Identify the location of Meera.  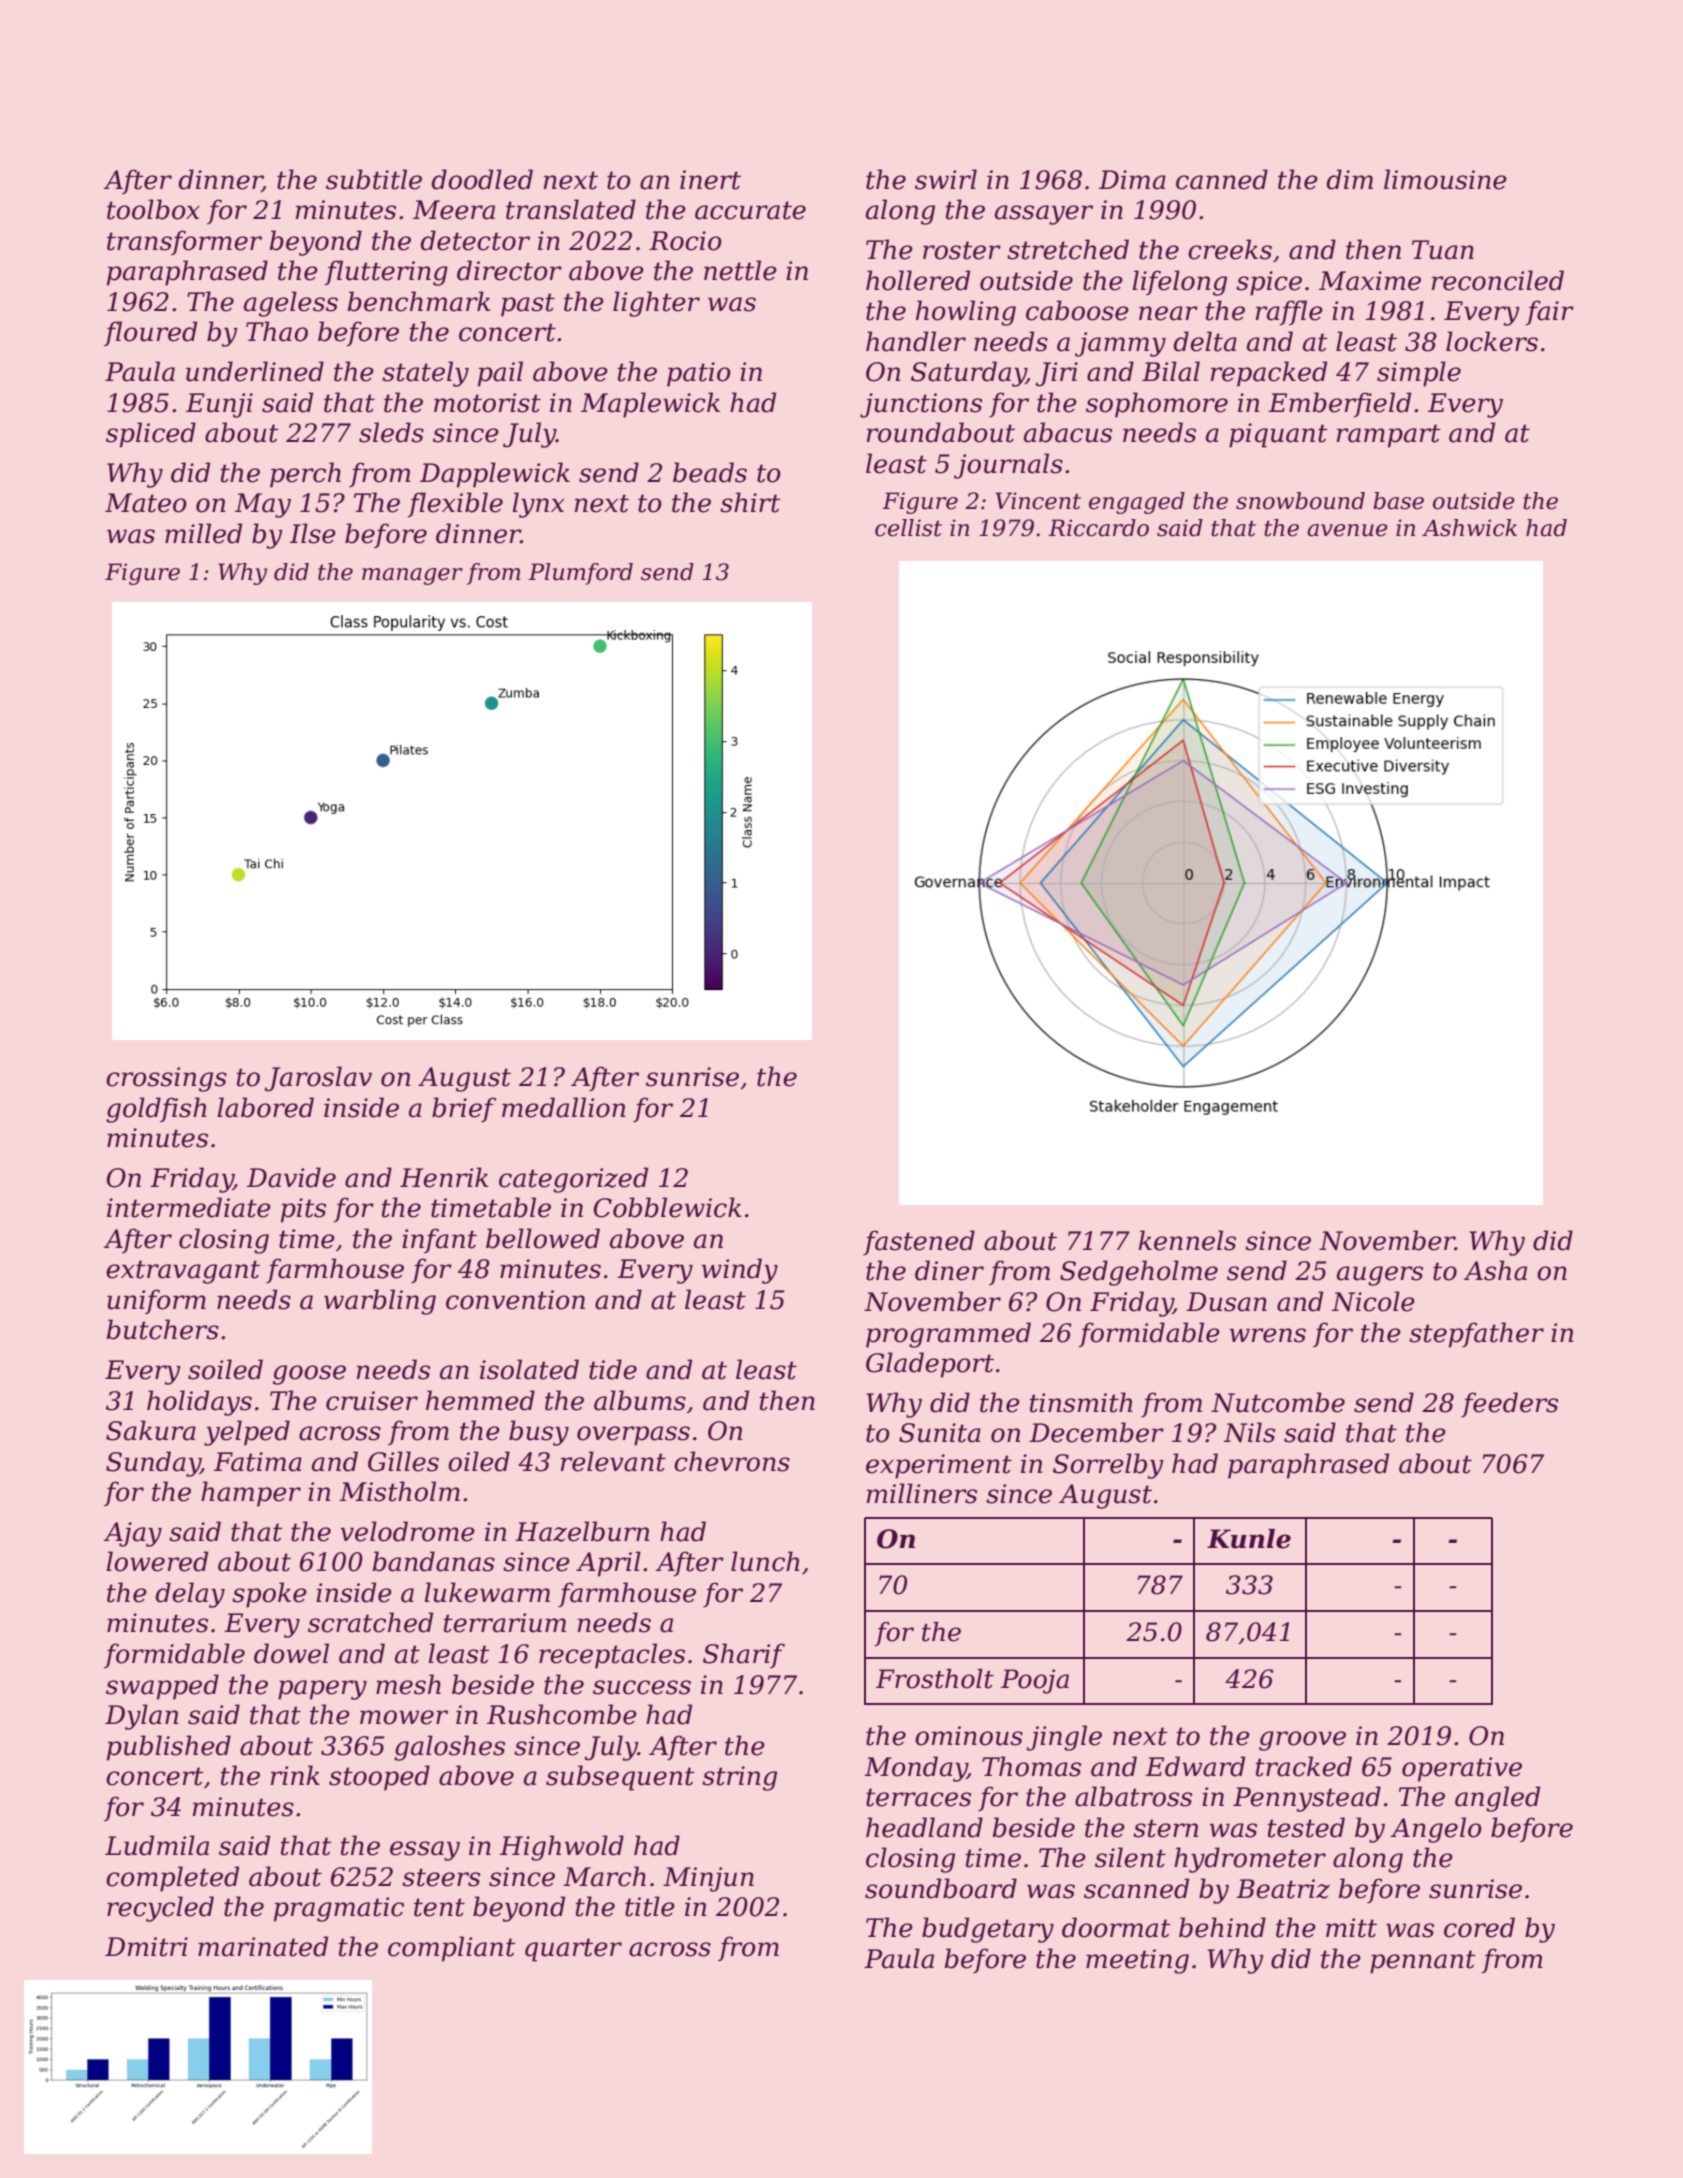
(454, 210).
